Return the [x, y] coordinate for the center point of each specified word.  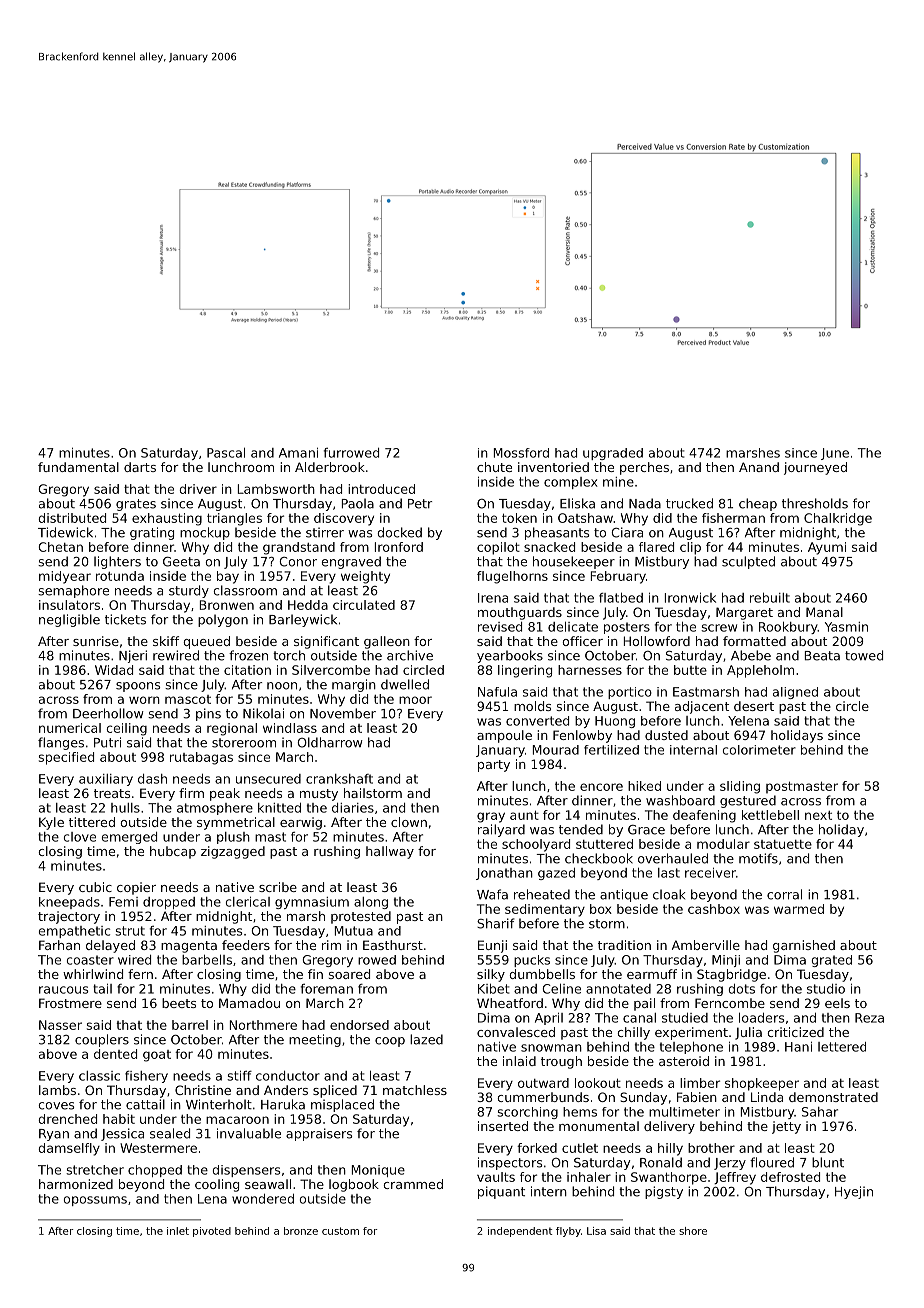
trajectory [69, 917]
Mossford [521, 453]
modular [723, 844]
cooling [217, 1185]
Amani [298, 453]
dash [152, 779]
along [371, 903]
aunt [524, 815]
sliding [740, 787]
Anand [759, 467]
